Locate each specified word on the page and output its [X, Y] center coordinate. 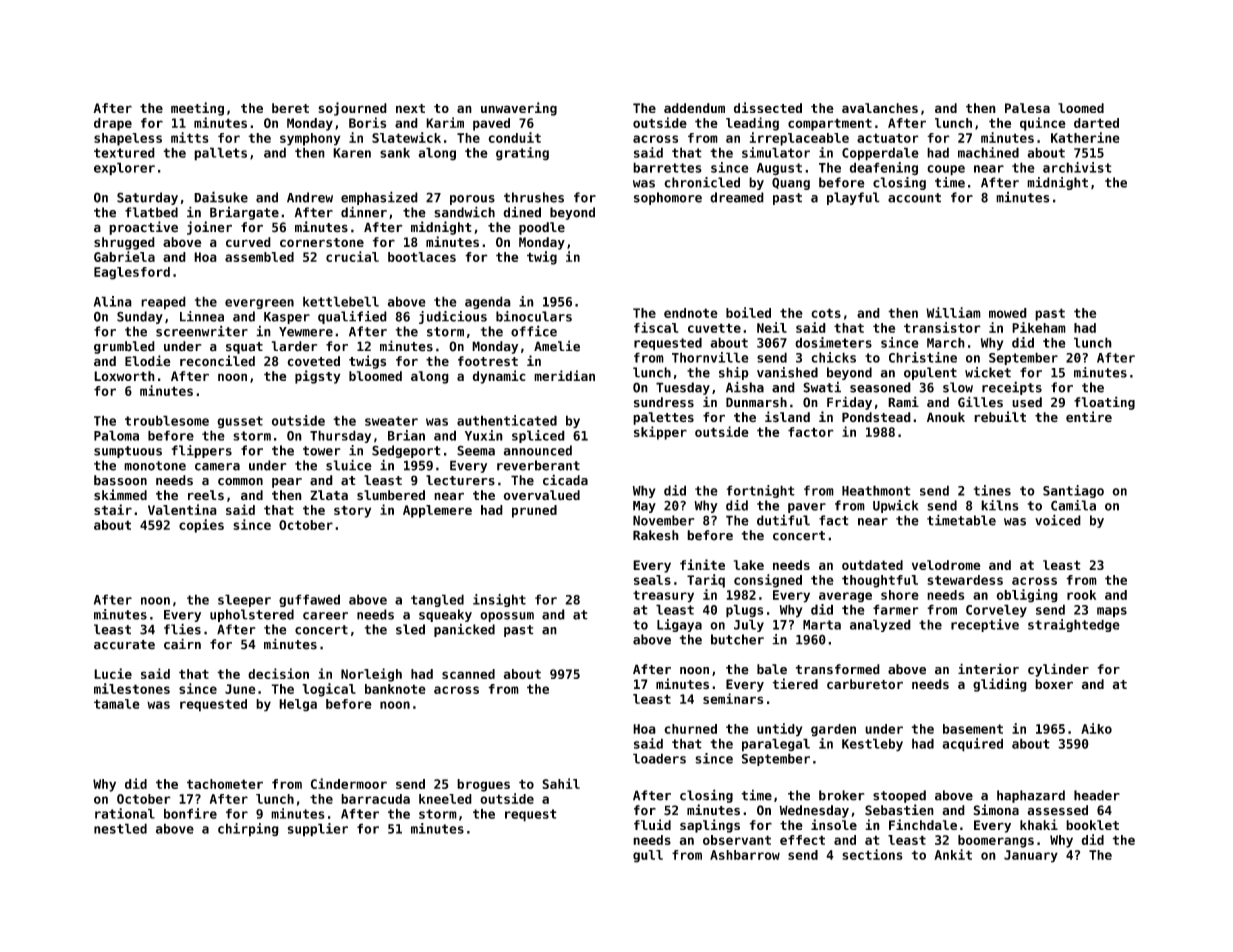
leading [752, 124]
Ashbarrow [745, 855]
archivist [1077, 167]
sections [872, 854]
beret [290, 108]
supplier [317, 830]
